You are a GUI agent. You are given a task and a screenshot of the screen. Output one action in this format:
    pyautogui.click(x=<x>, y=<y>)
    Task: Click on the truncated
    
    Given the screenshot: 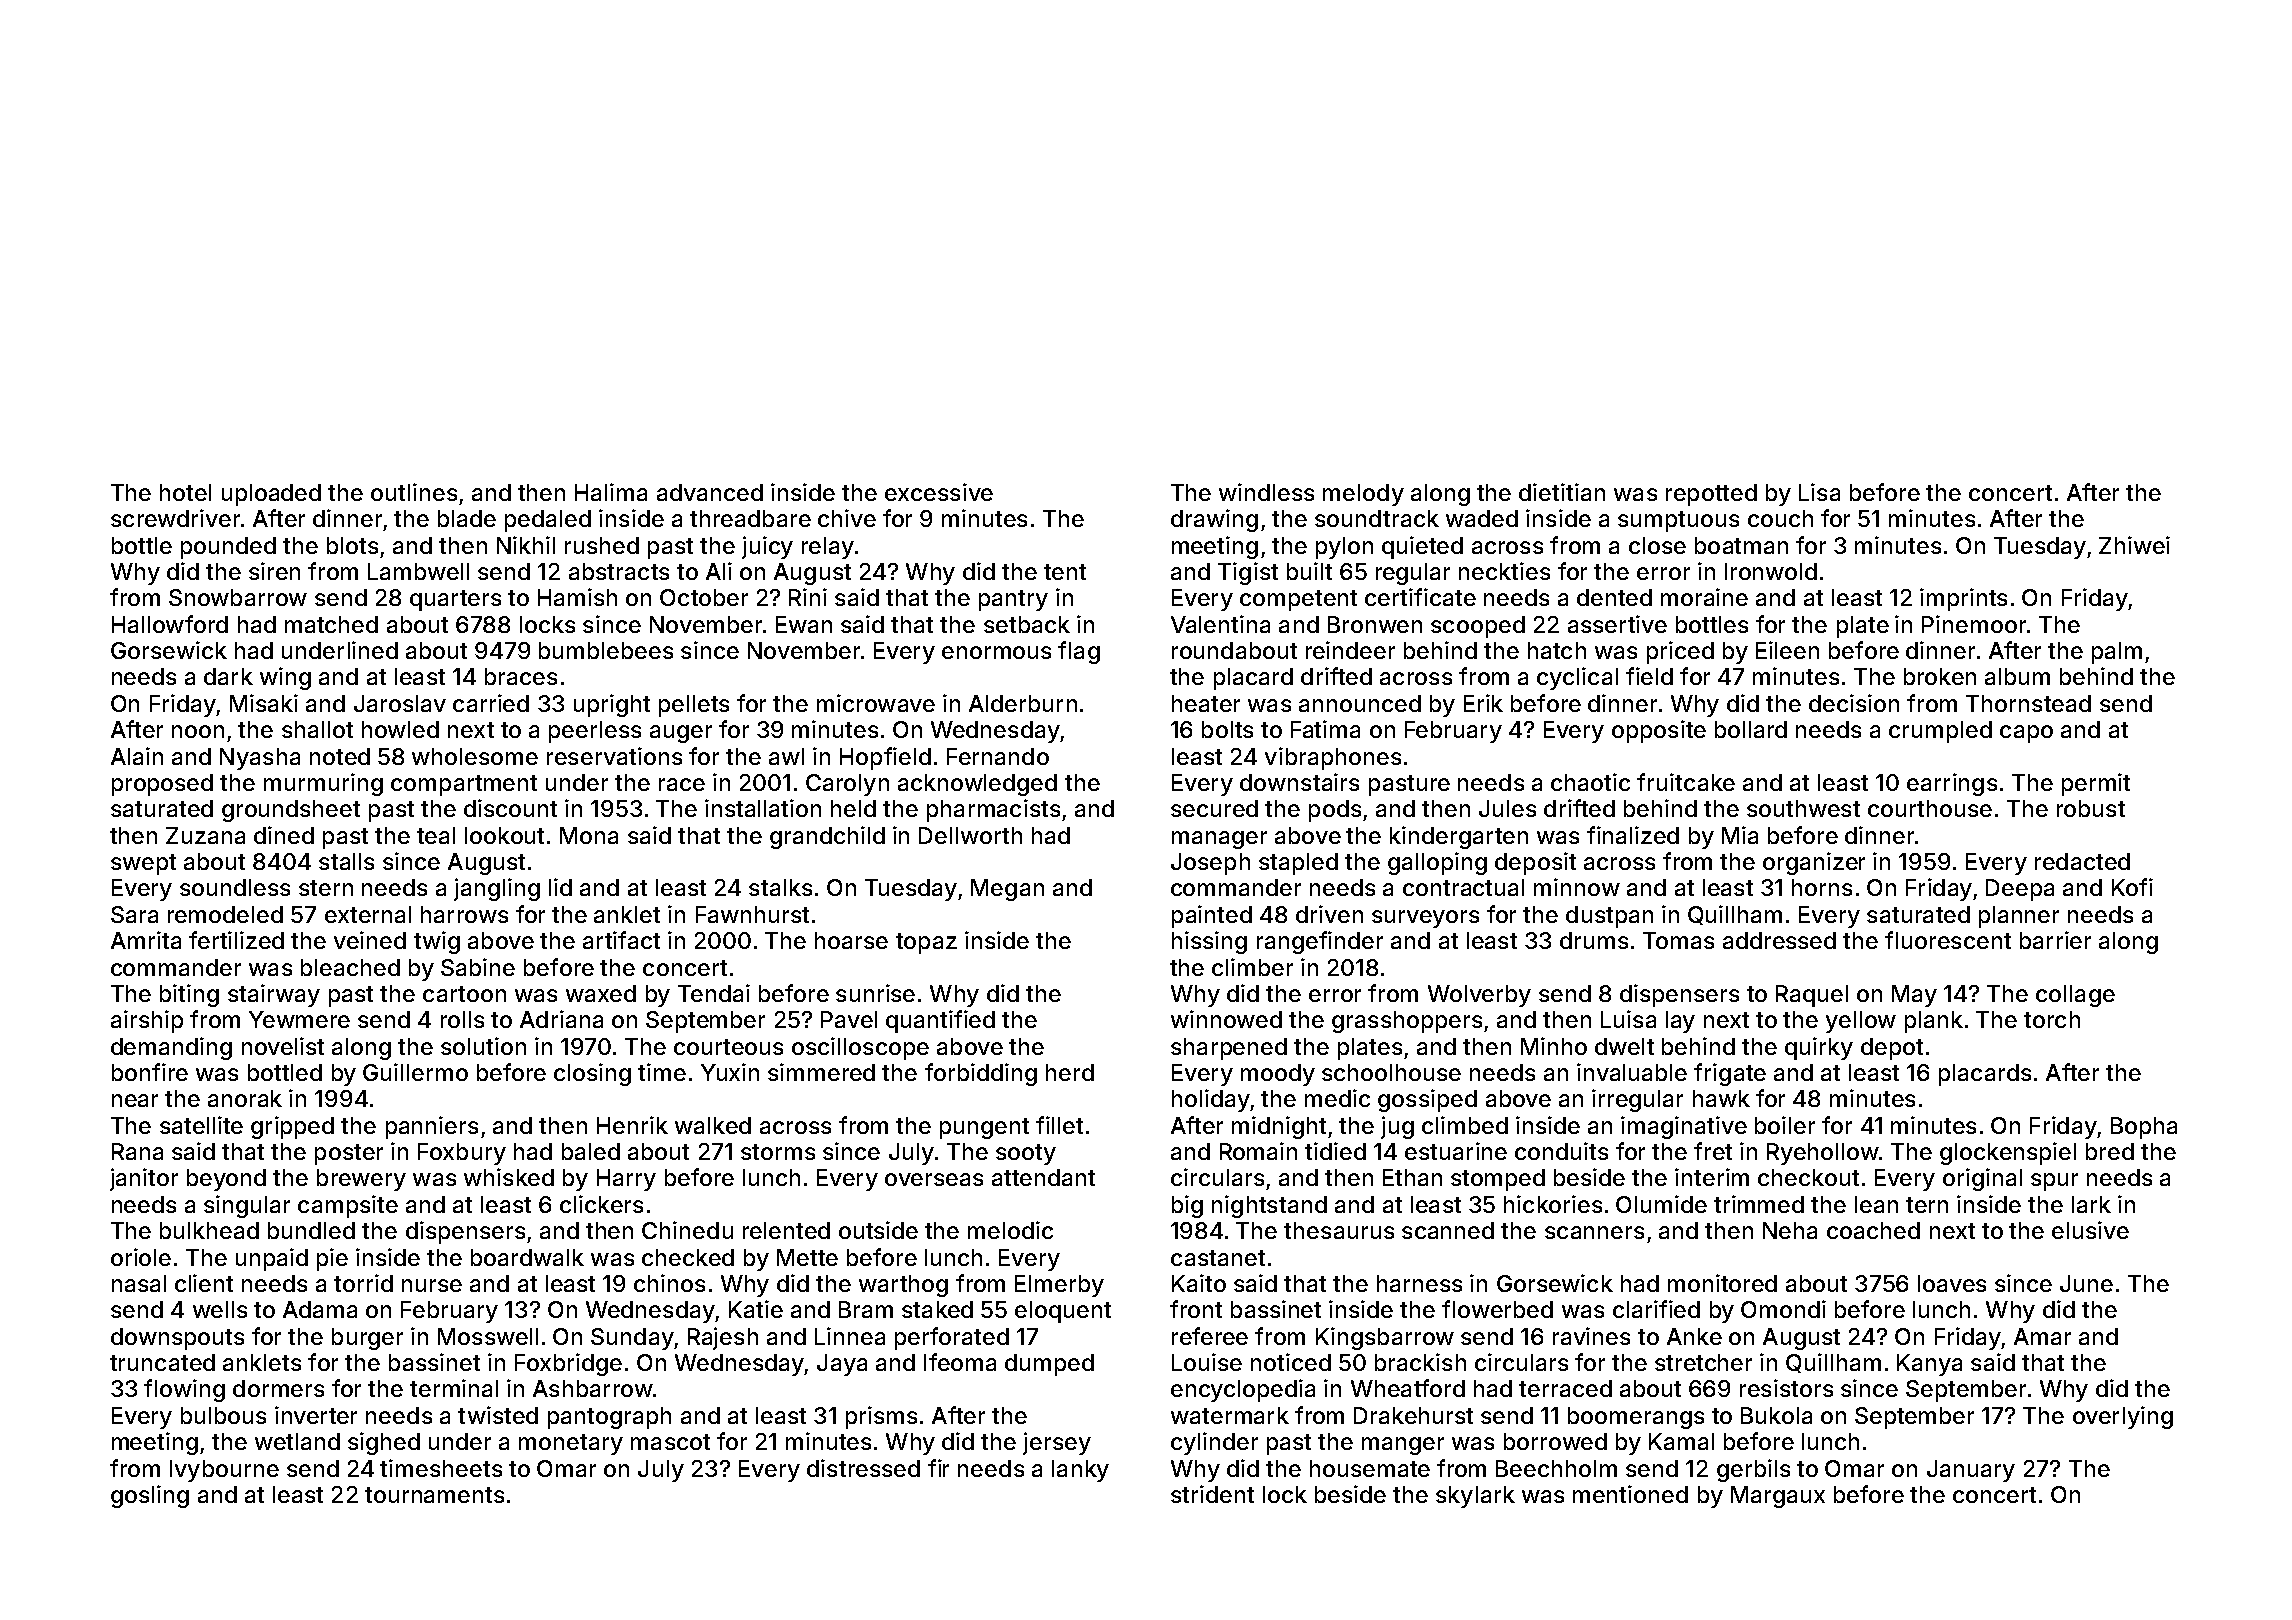 What is the action you would take?
    pyautogui.click(x=162, y=1362)
